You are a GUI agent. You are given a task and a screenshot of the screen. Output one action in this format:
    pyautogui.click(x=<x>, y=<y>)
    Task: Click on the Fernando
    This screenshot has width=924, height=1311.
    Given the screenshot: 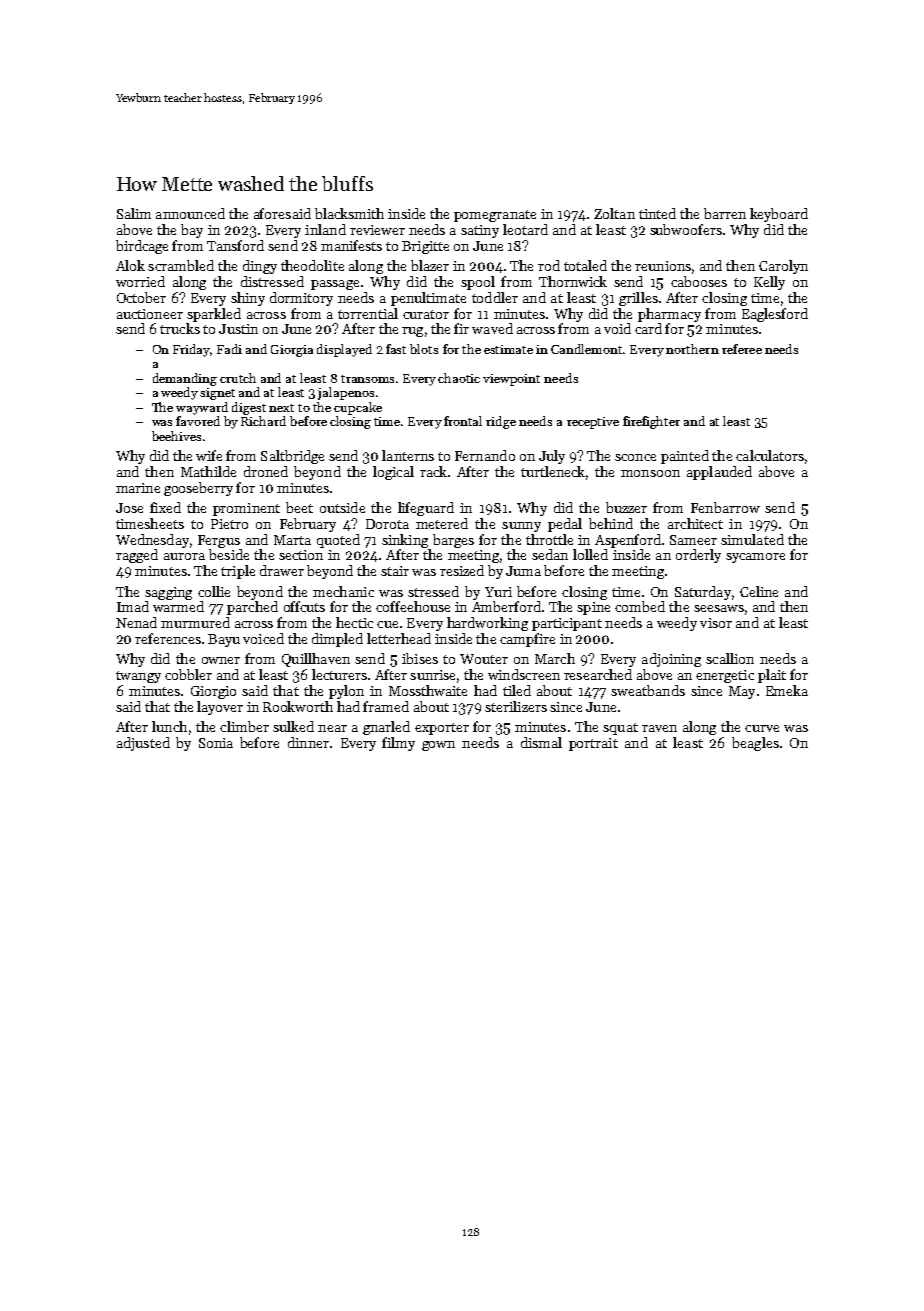 What is the action you would take?
    pyautogui.click(x=485, y=455)
